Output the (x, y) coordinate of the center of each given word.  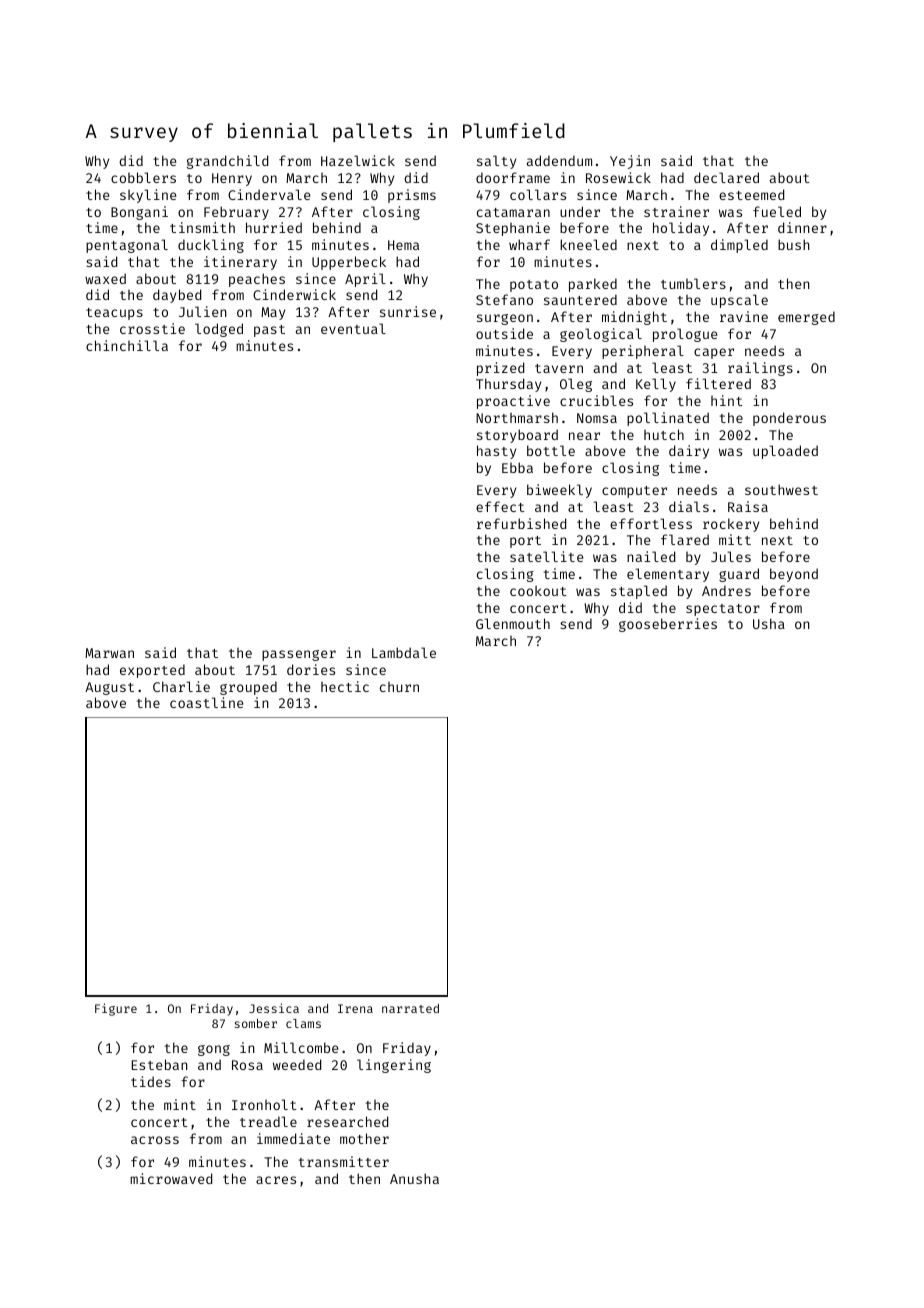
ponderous (789, 419)
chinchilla (127, 345)
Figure (116, 1009)
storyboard (517, 436)
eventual (353, 328)
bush (794, 244)
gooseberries (668, 625)
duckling (211, 246)
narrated (410, 1008)
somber (256, 1023)
